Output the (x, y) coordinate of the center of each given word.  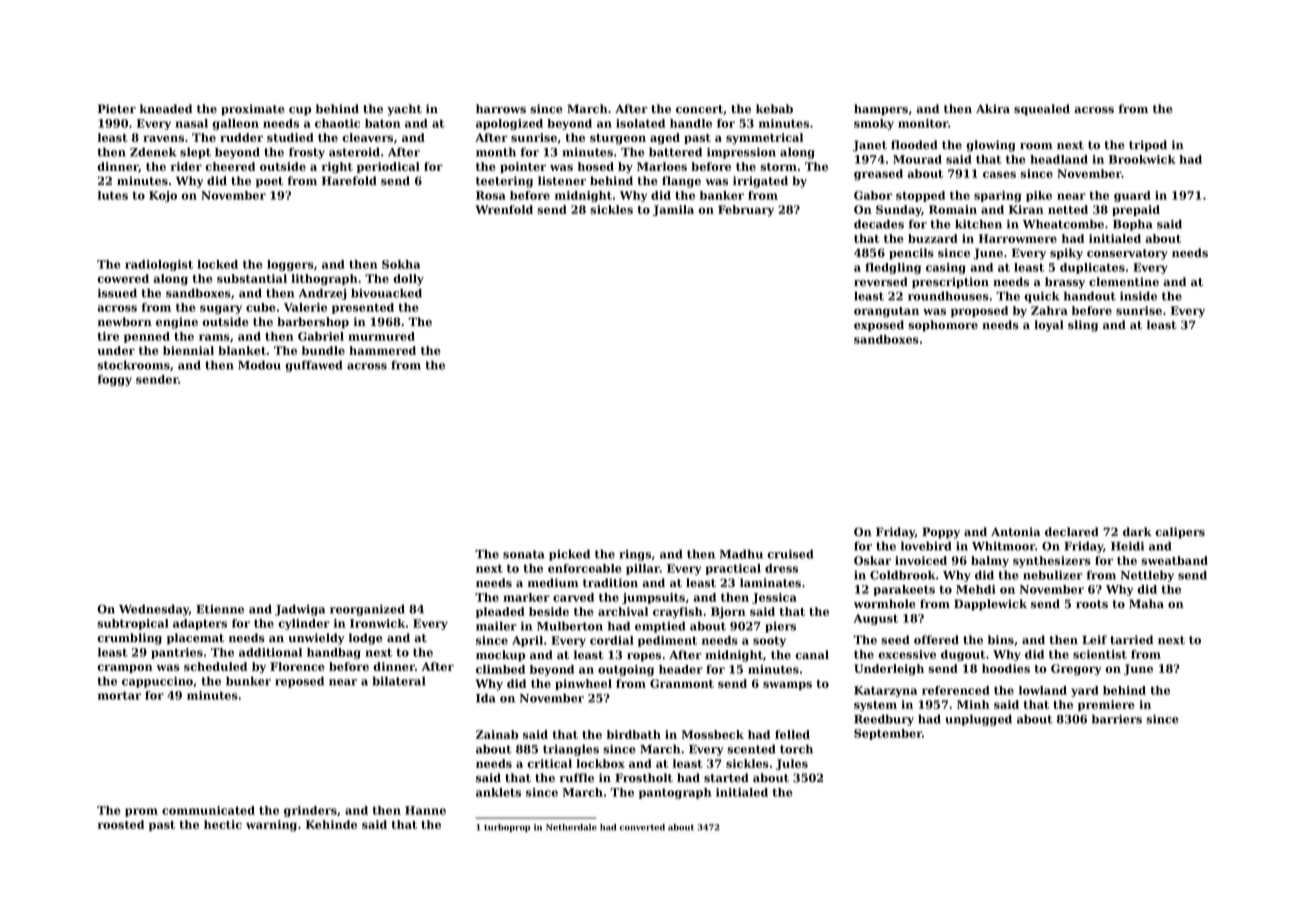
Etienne (220, 609)
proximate (253, 110)
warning (271, 826)
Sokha (401, 264)
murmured (381, 336)
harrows (501, 109)
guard (1132, 196)
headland (1059, 159)
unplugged (978, 720)
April (527, 641)
